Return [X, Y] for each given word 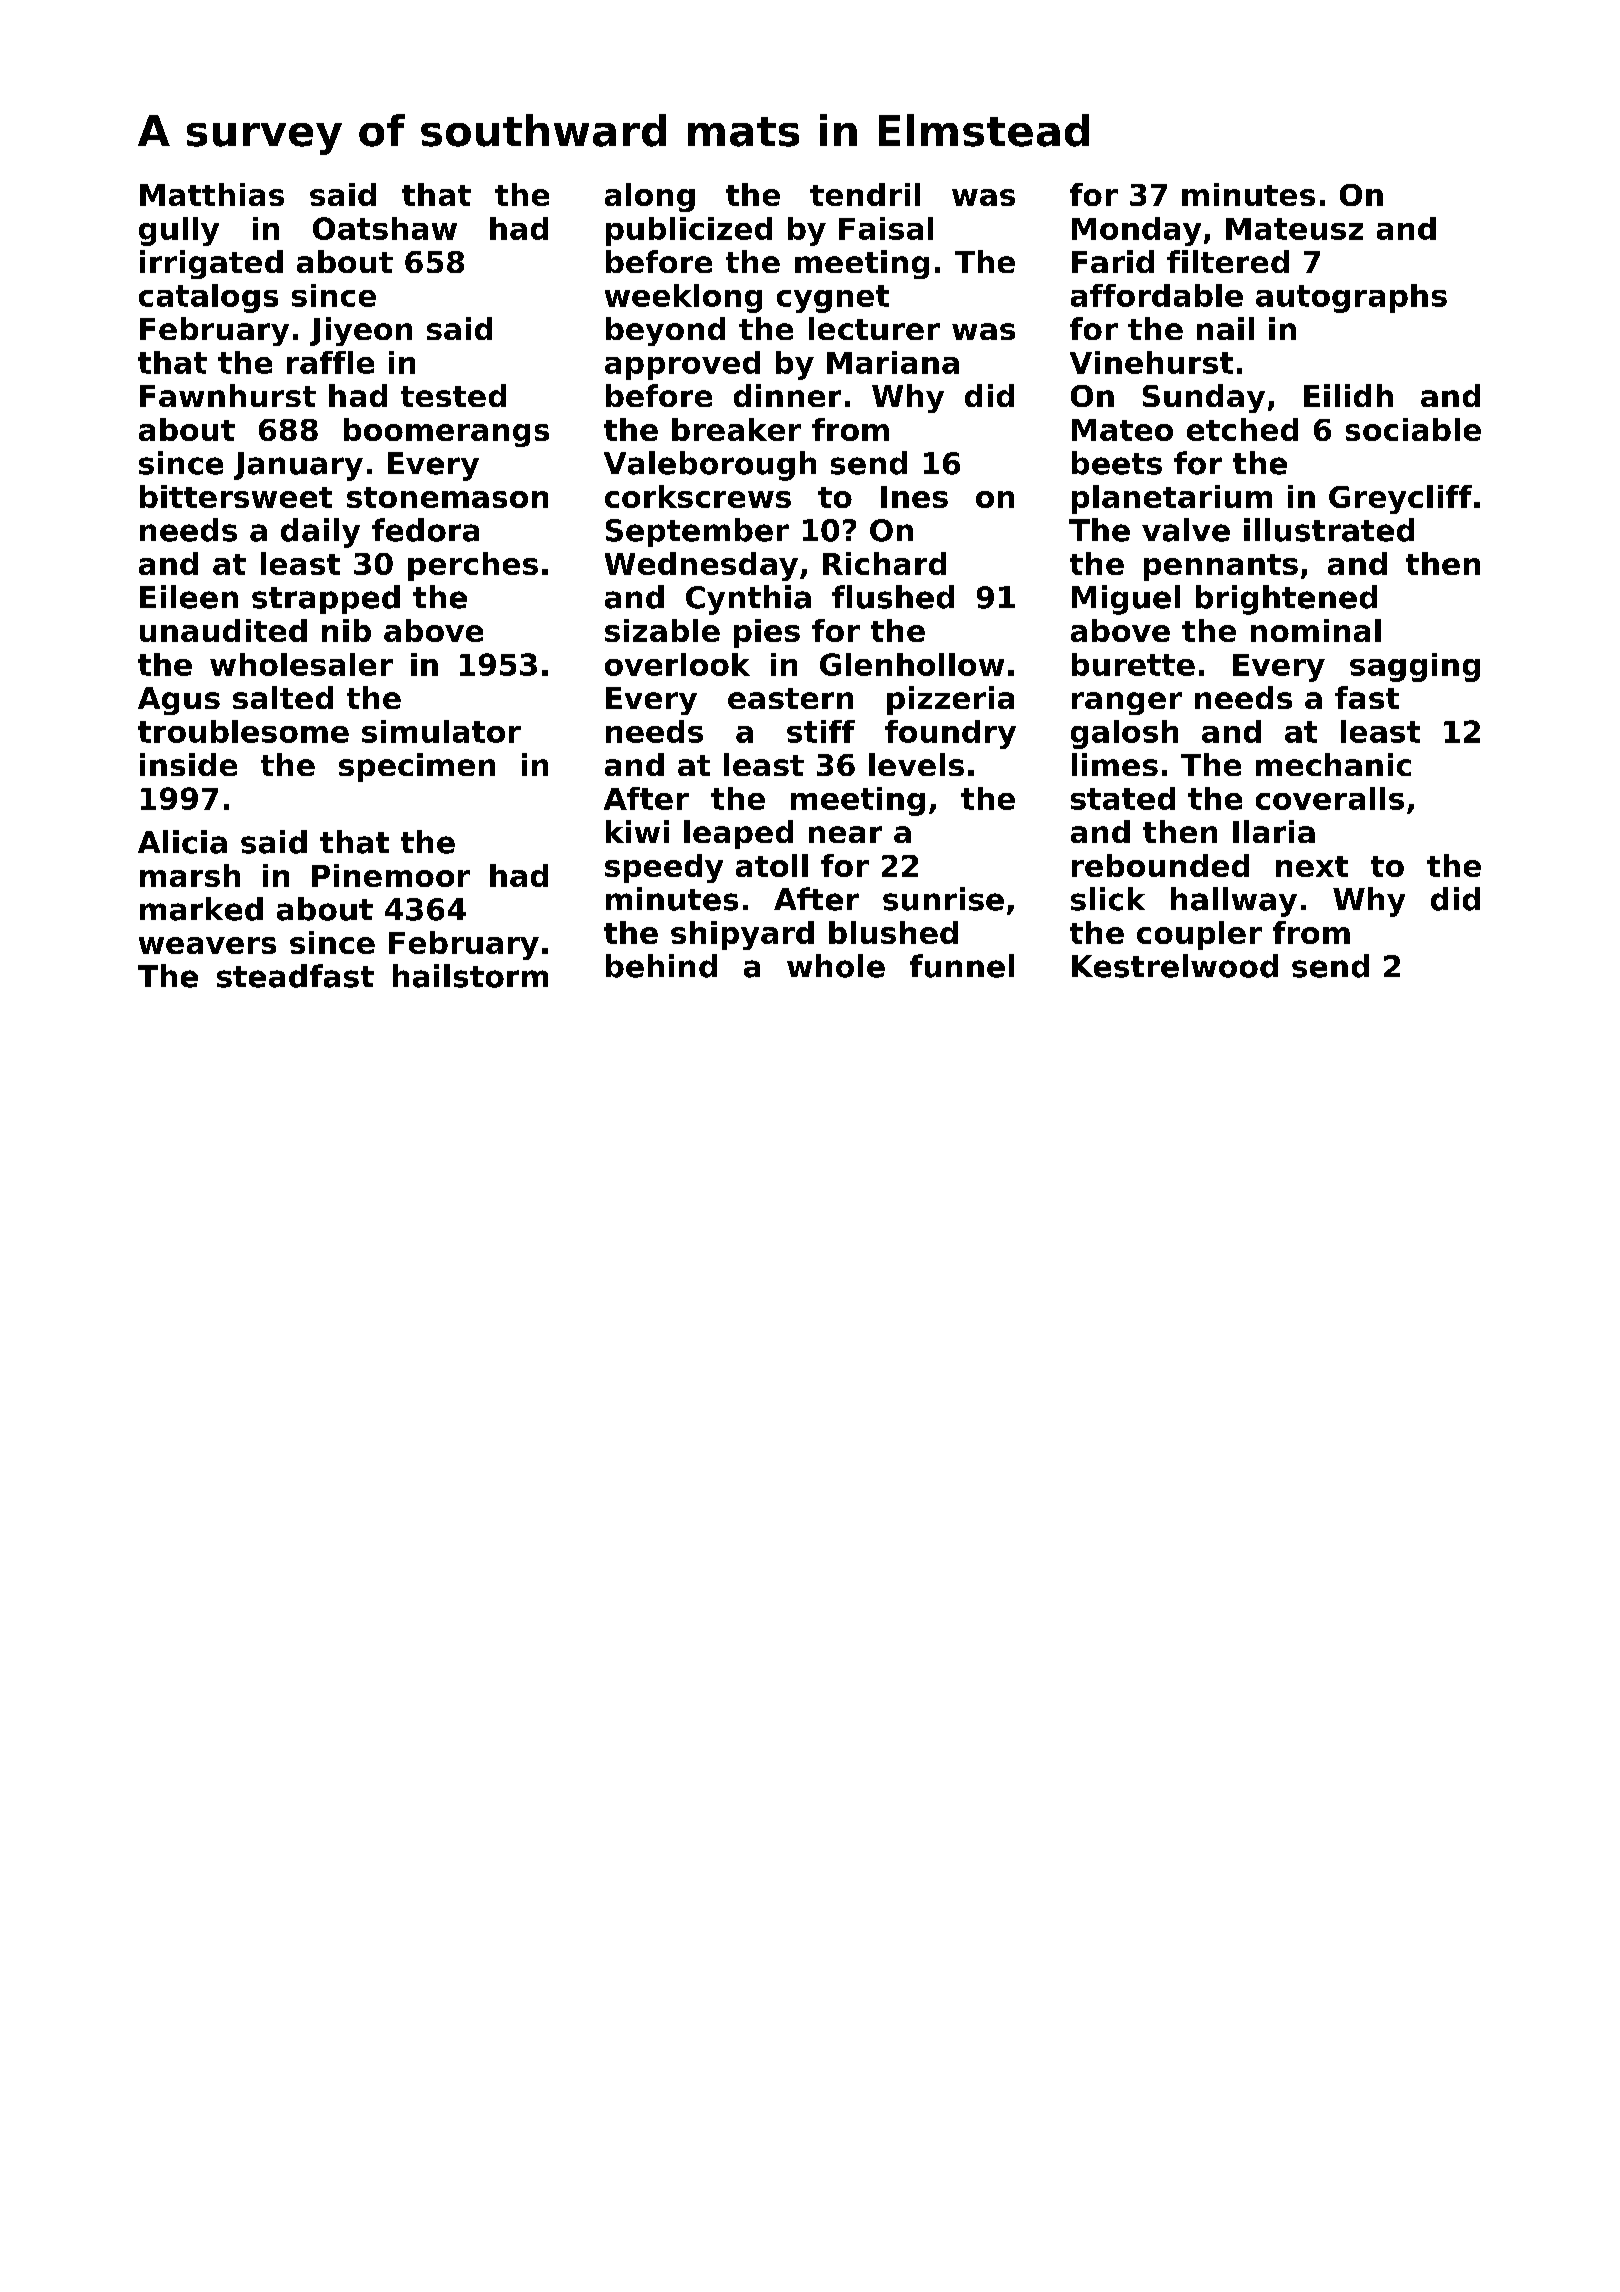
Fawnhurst [228, 395]
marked [201, 909]
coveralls [1330, 798]
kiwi [637, 831]
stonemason [447, 497]
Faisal [886, 228]
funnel [962, 966]
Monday [1136, 231]
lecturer [874, 328]
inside [188, 764]
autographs [1351, 298]
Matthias [212, 194]
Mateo [1122, 430]
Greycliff [1400, 499]
